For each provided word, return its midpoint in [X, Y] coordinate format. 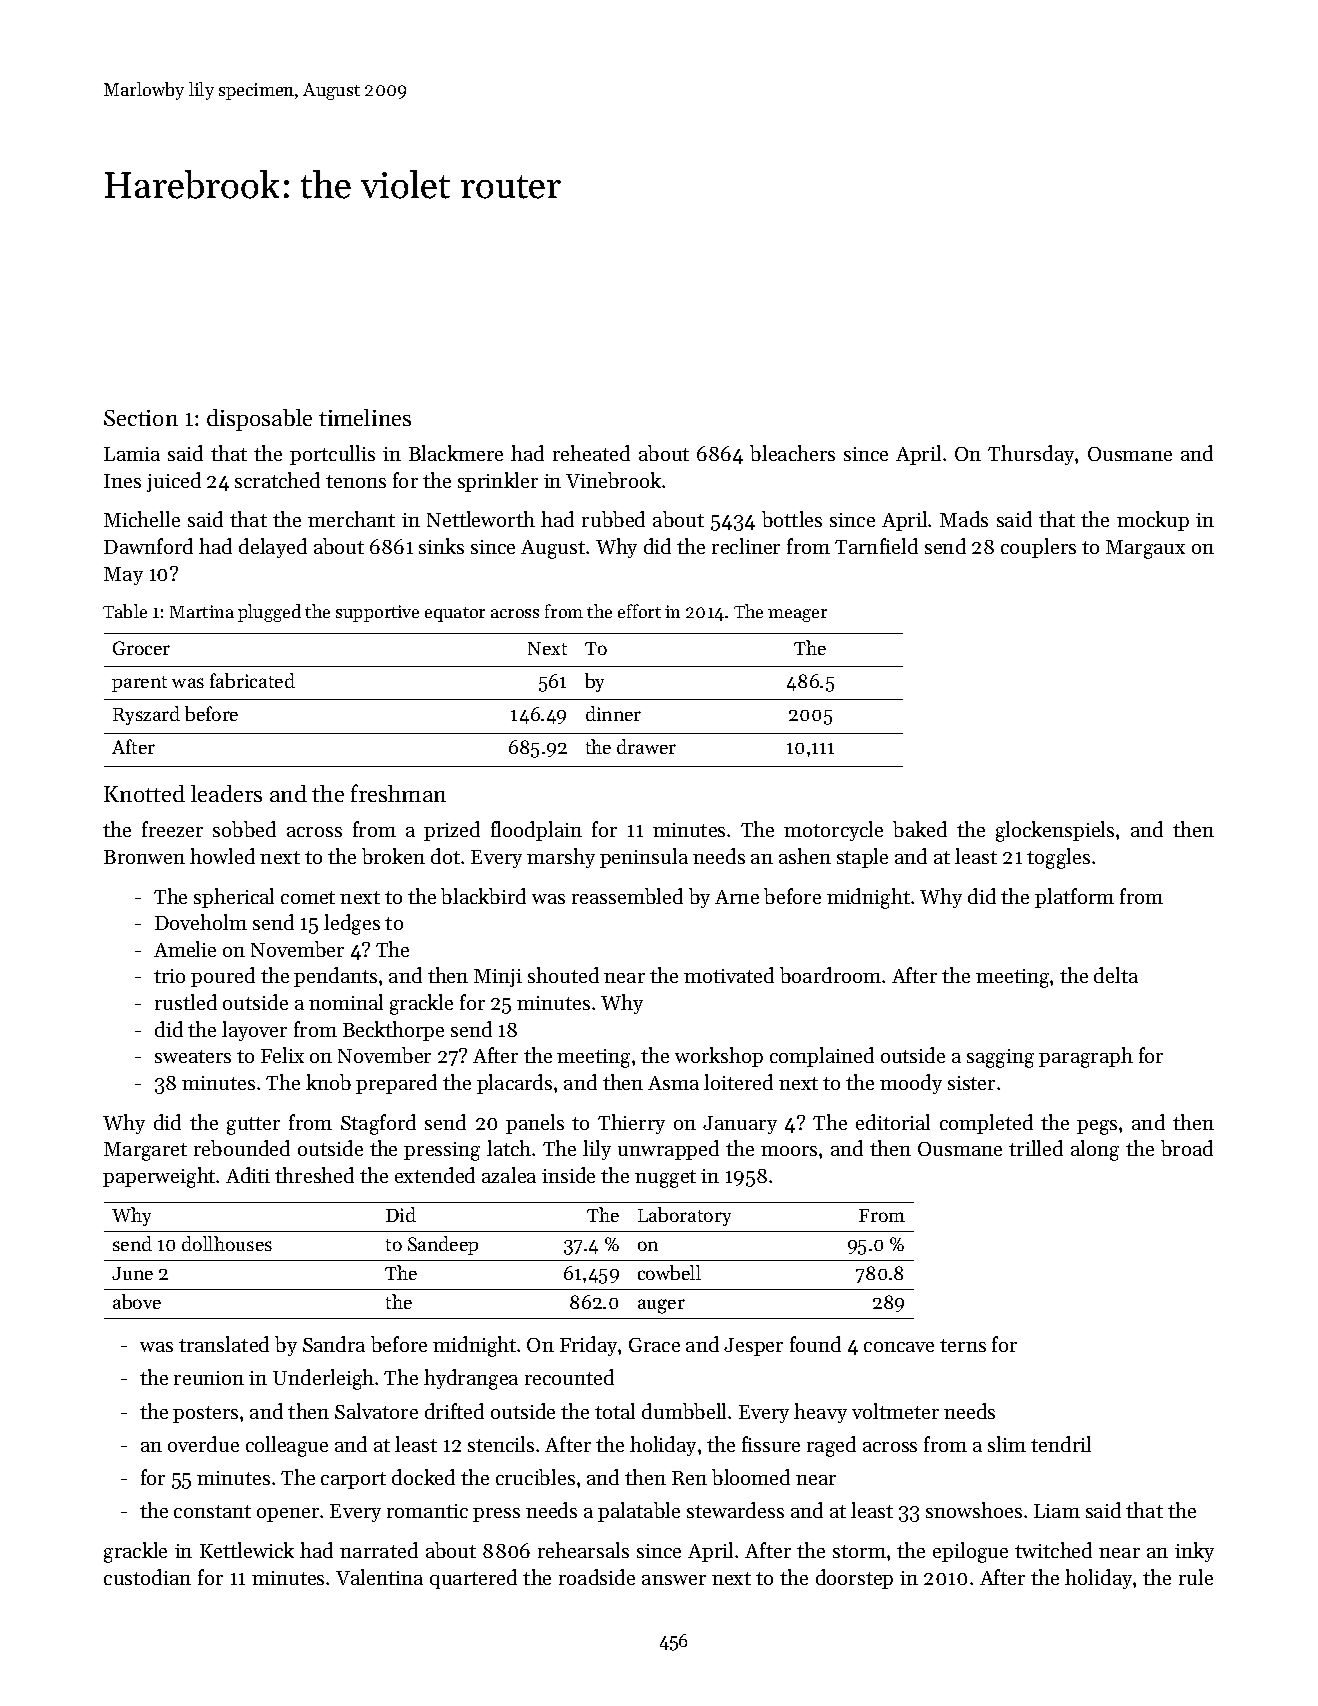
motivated [729, 975]
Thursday [1031, 455]
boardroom [830, 975]
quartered [473, 1579]
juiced [174, 482]
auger [661, 1306]
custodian [147, 1577]
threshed [314, 1175]
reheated [591, 453]
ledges [352, 924]
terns [963, 1345]
